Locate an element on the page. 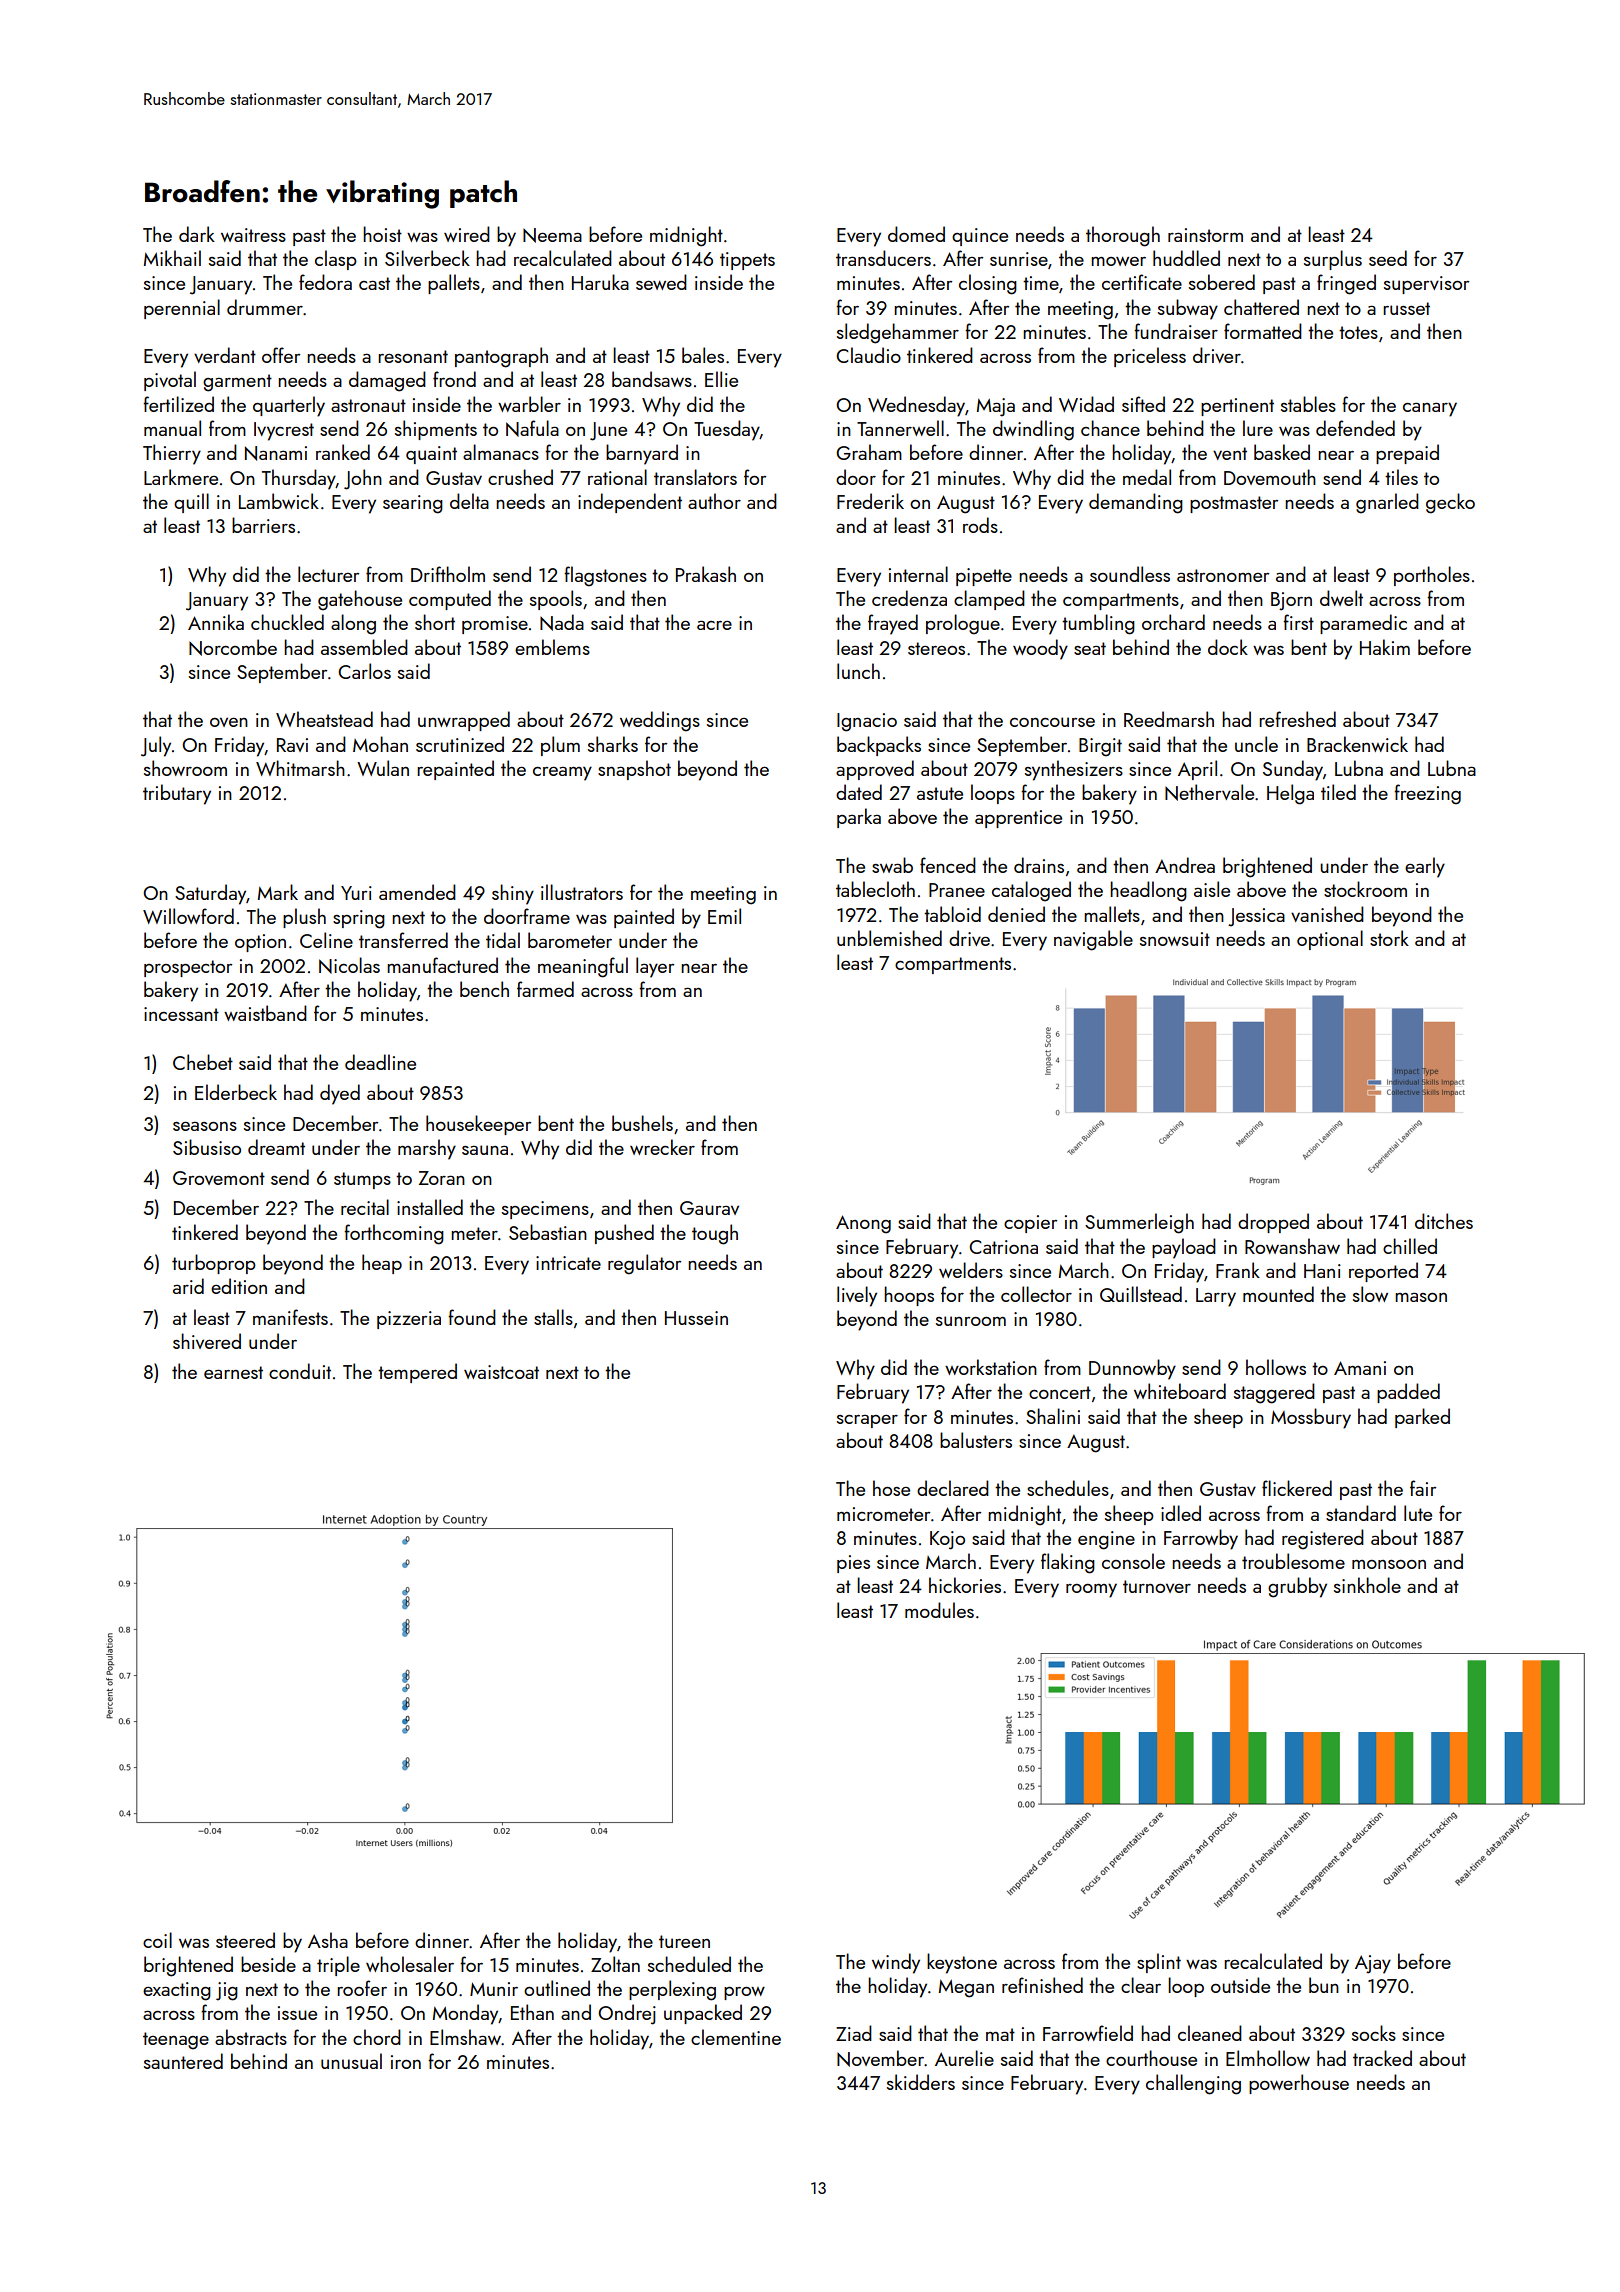 This image has height=2292, width=1620. rainstorm is located at coordinates (1205, 235).
